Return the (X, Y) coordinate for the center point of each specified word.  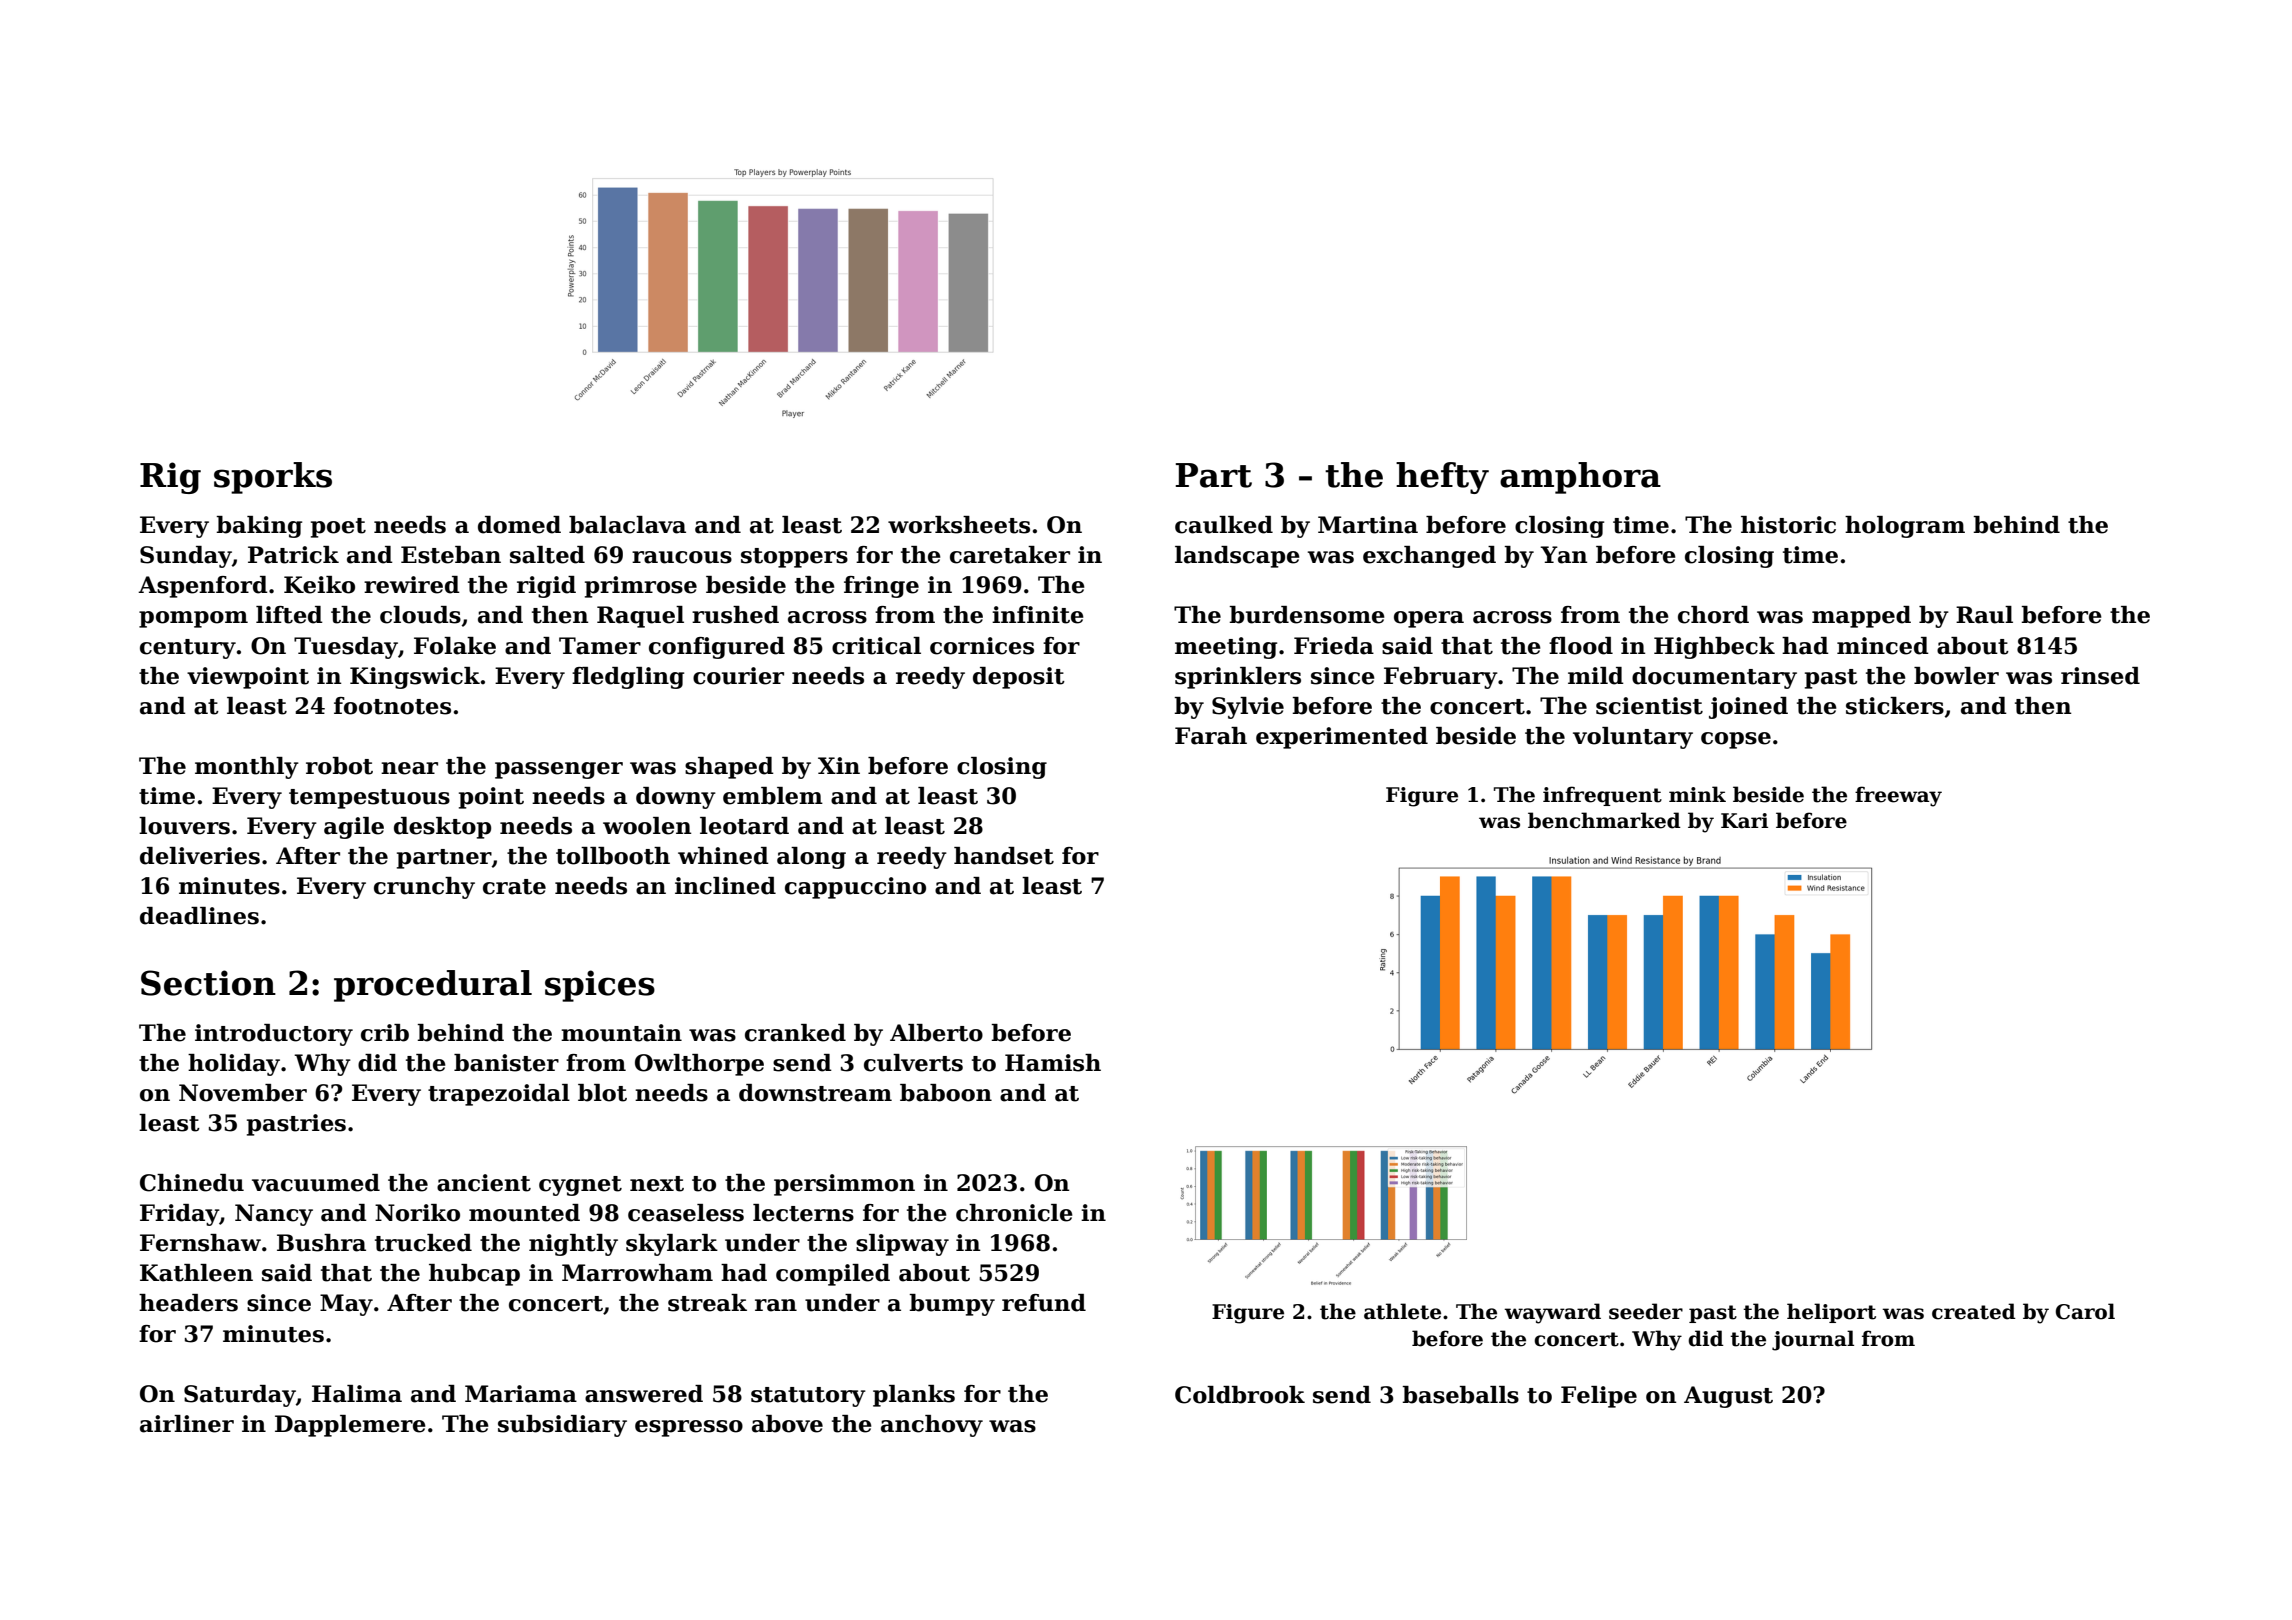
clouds (420, 615)
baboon (946, 1093)
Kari (1744, 821)
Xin (839, 765)
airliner (187, 1424)
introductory (274, 1035)
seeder (1646, 1311)
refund (1044, 1303)
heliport (1831, 1313)
